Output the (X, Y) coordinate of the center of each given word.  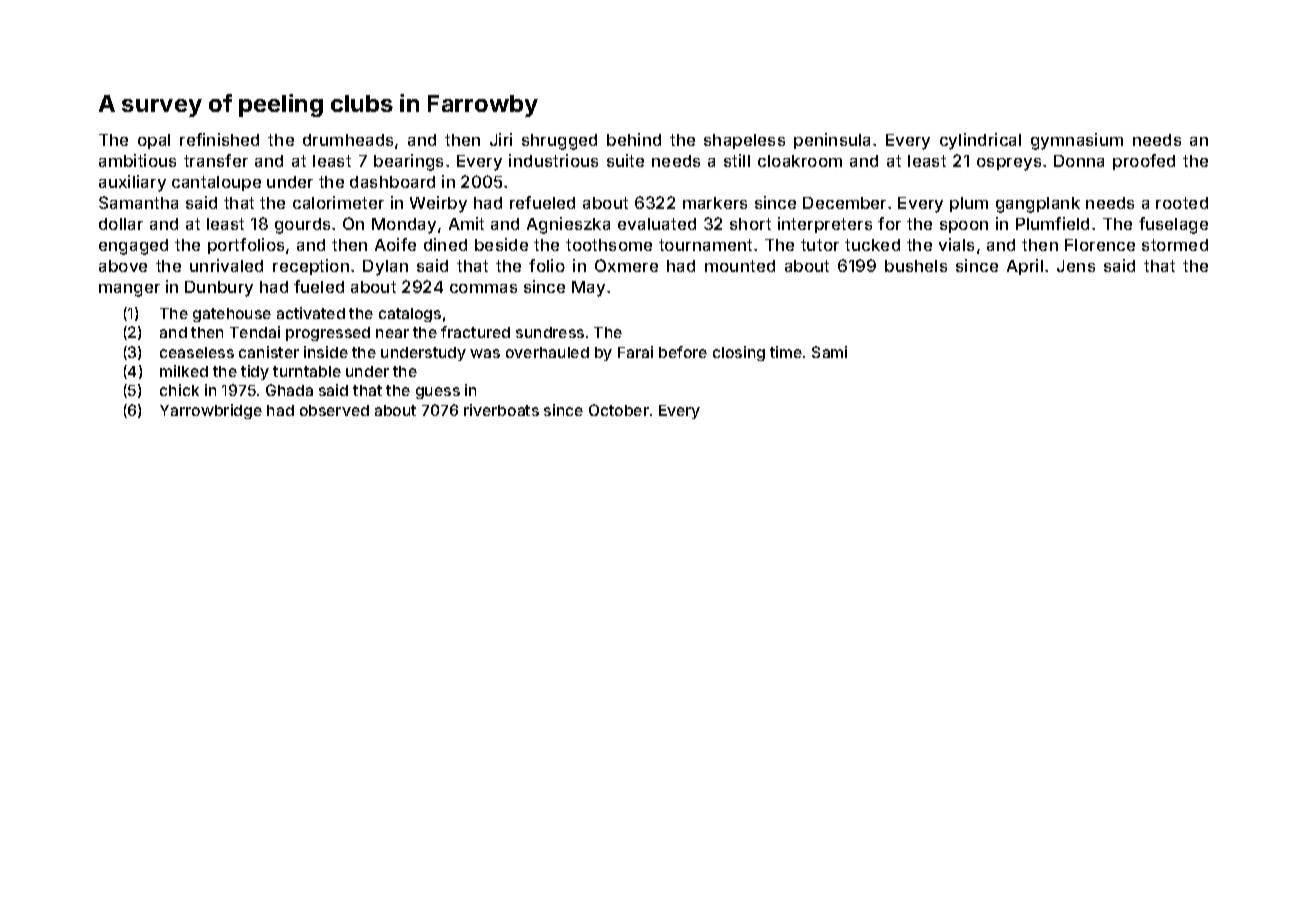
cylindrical (980, 141)
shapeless (744, 141)
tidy (255, 372)
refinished (219, 139)
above (123, 266)
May (588, 289)
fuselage (1173, 225)
